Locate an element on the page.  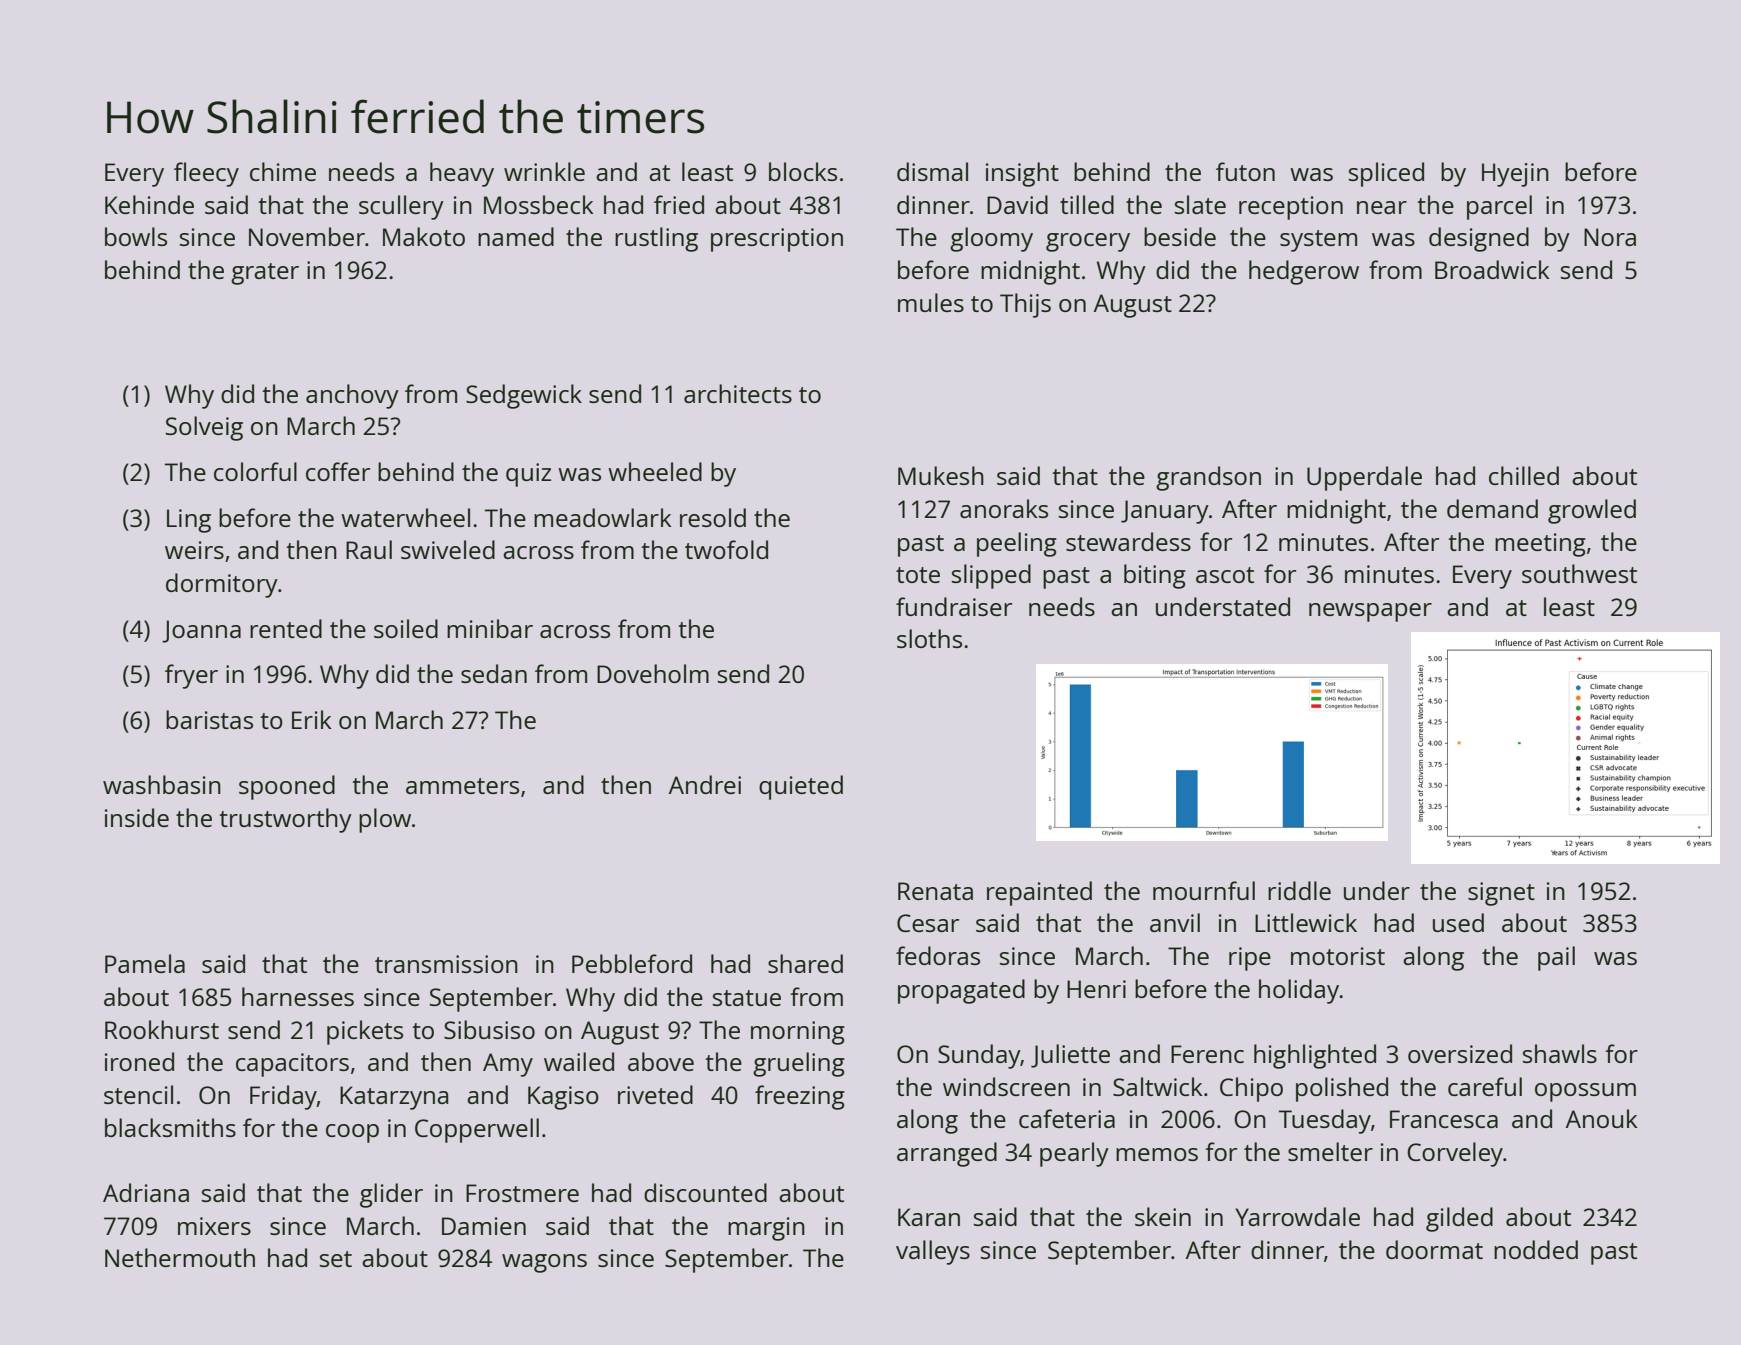
wagons is located at coordinates (544, 1263).
